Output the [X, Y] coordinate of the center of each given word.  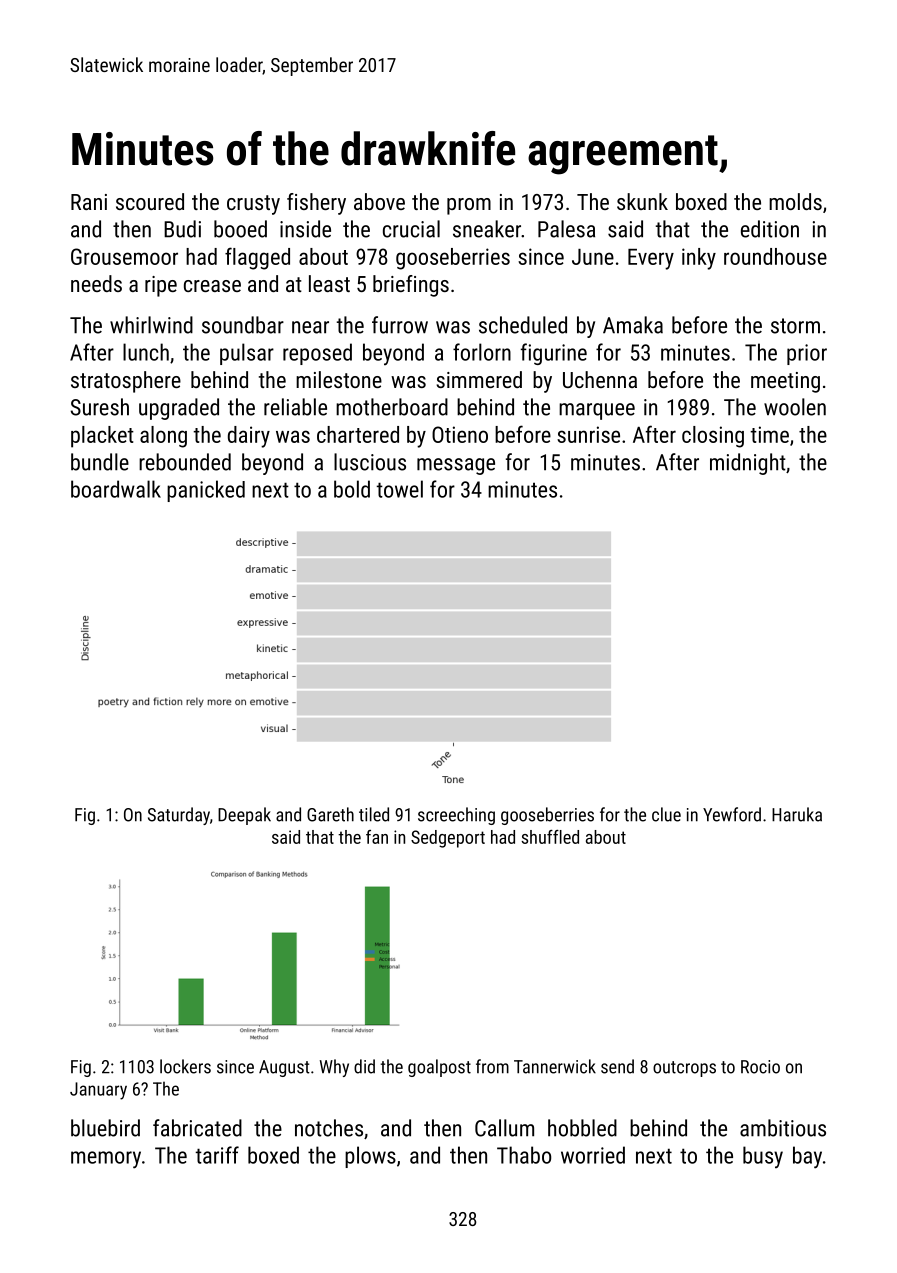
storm [795, 326]
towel [399, 489]
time [769, 434]
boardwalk [116, 489]
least [329, 283]
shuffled [550, 837]
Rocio [760, 1067]
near [310, 327]
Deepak [244, 816]
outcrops [684, 1069]
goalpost [439, 1068]
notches [329, 1128]
